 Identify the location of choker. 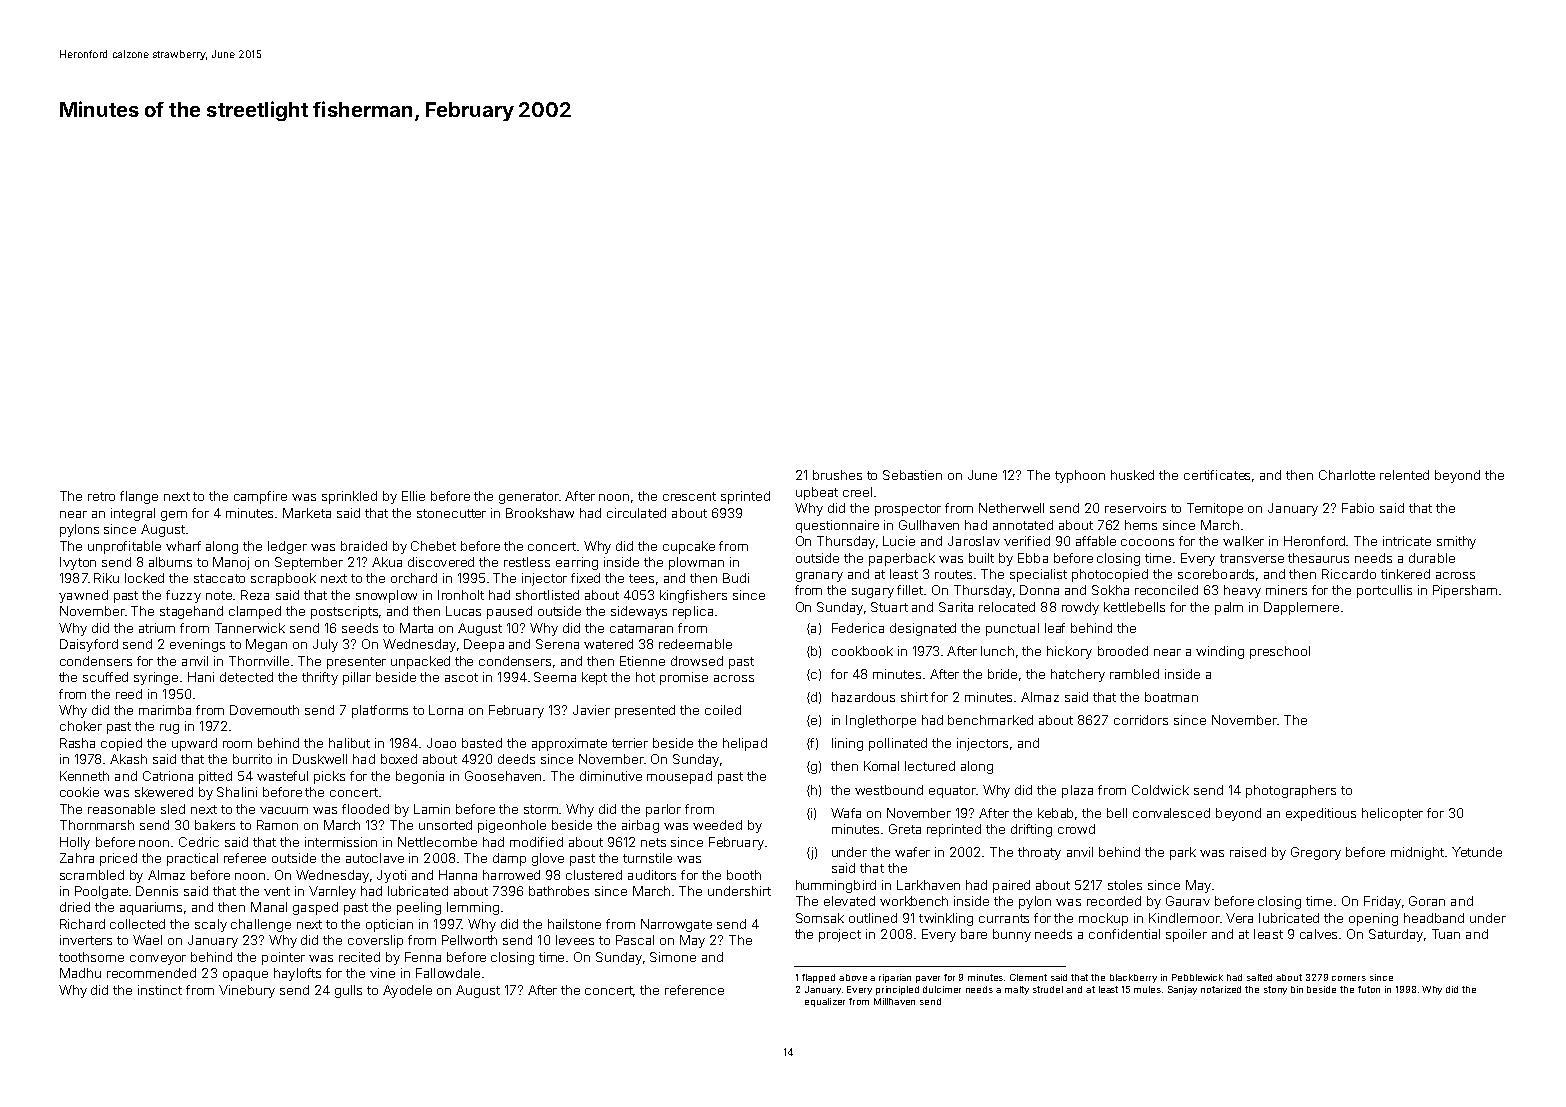
(81, 726).
